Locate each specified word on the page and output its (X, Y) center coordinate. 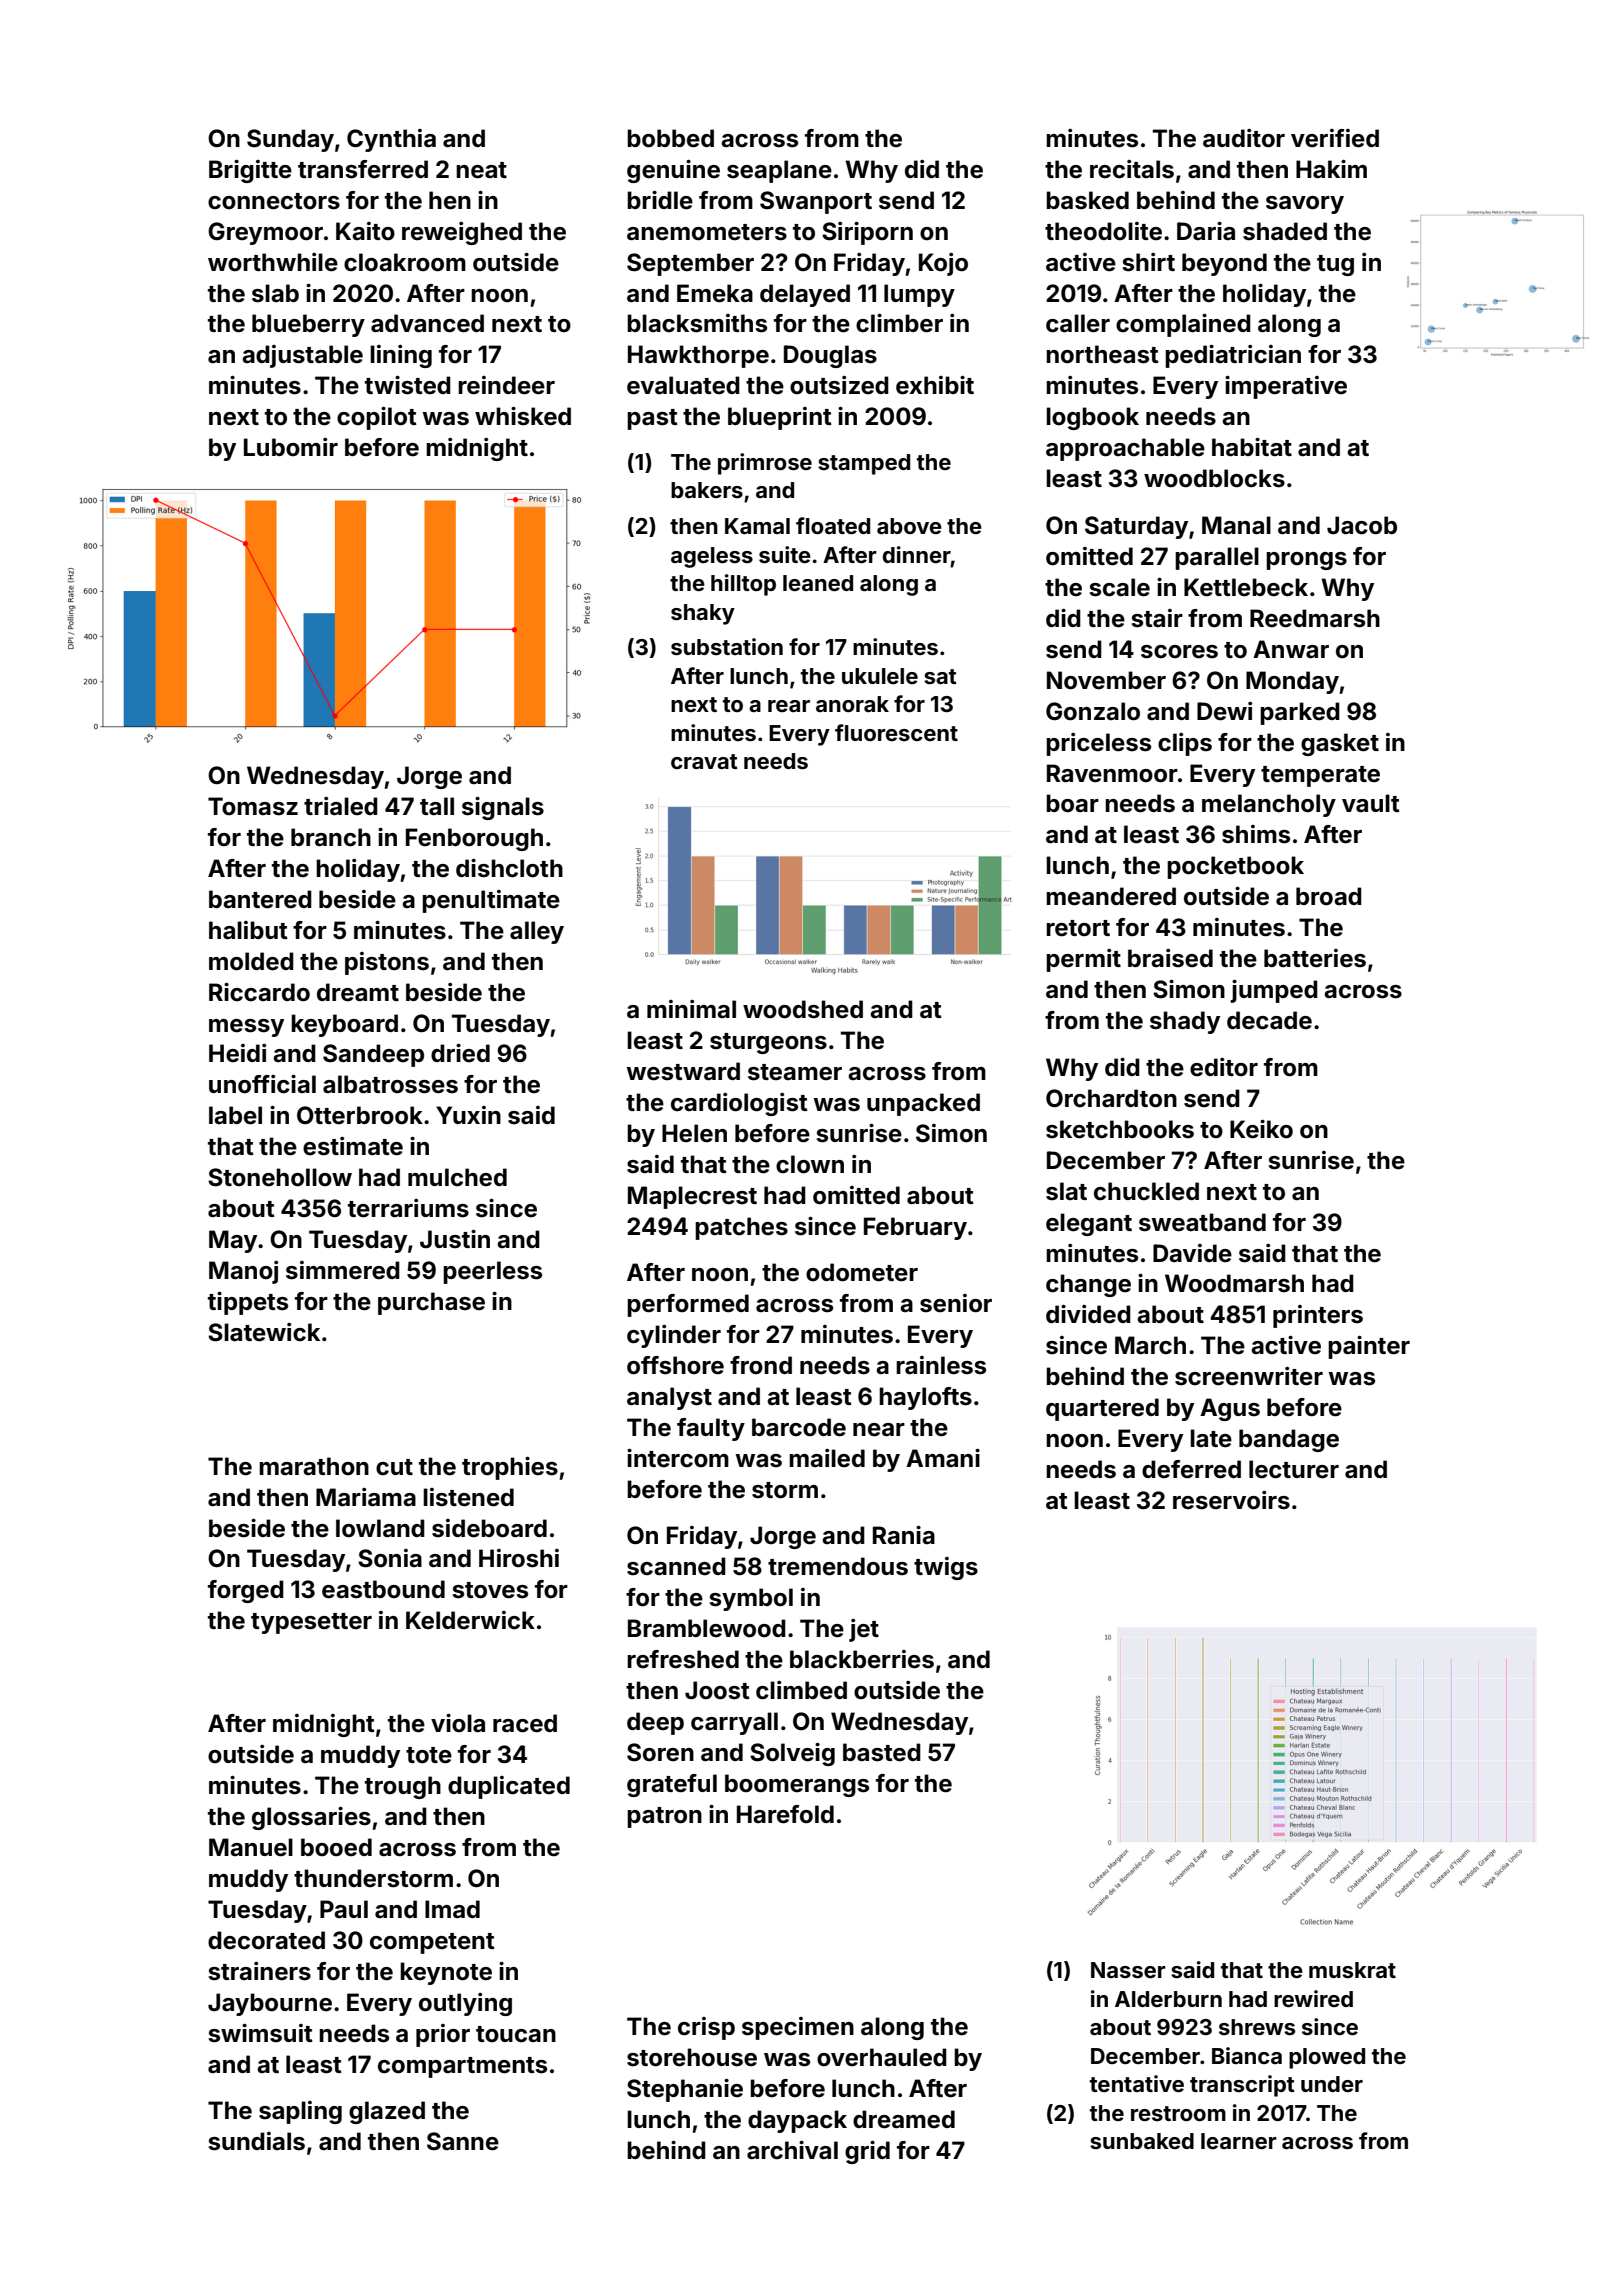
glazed (387, 2112)
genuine (673, 171)
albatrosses (390, 1084)
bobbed (670, 138)
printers (1318, 1316)
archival (792, 2150)
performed (688, 1305)
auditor (1244, 138)
